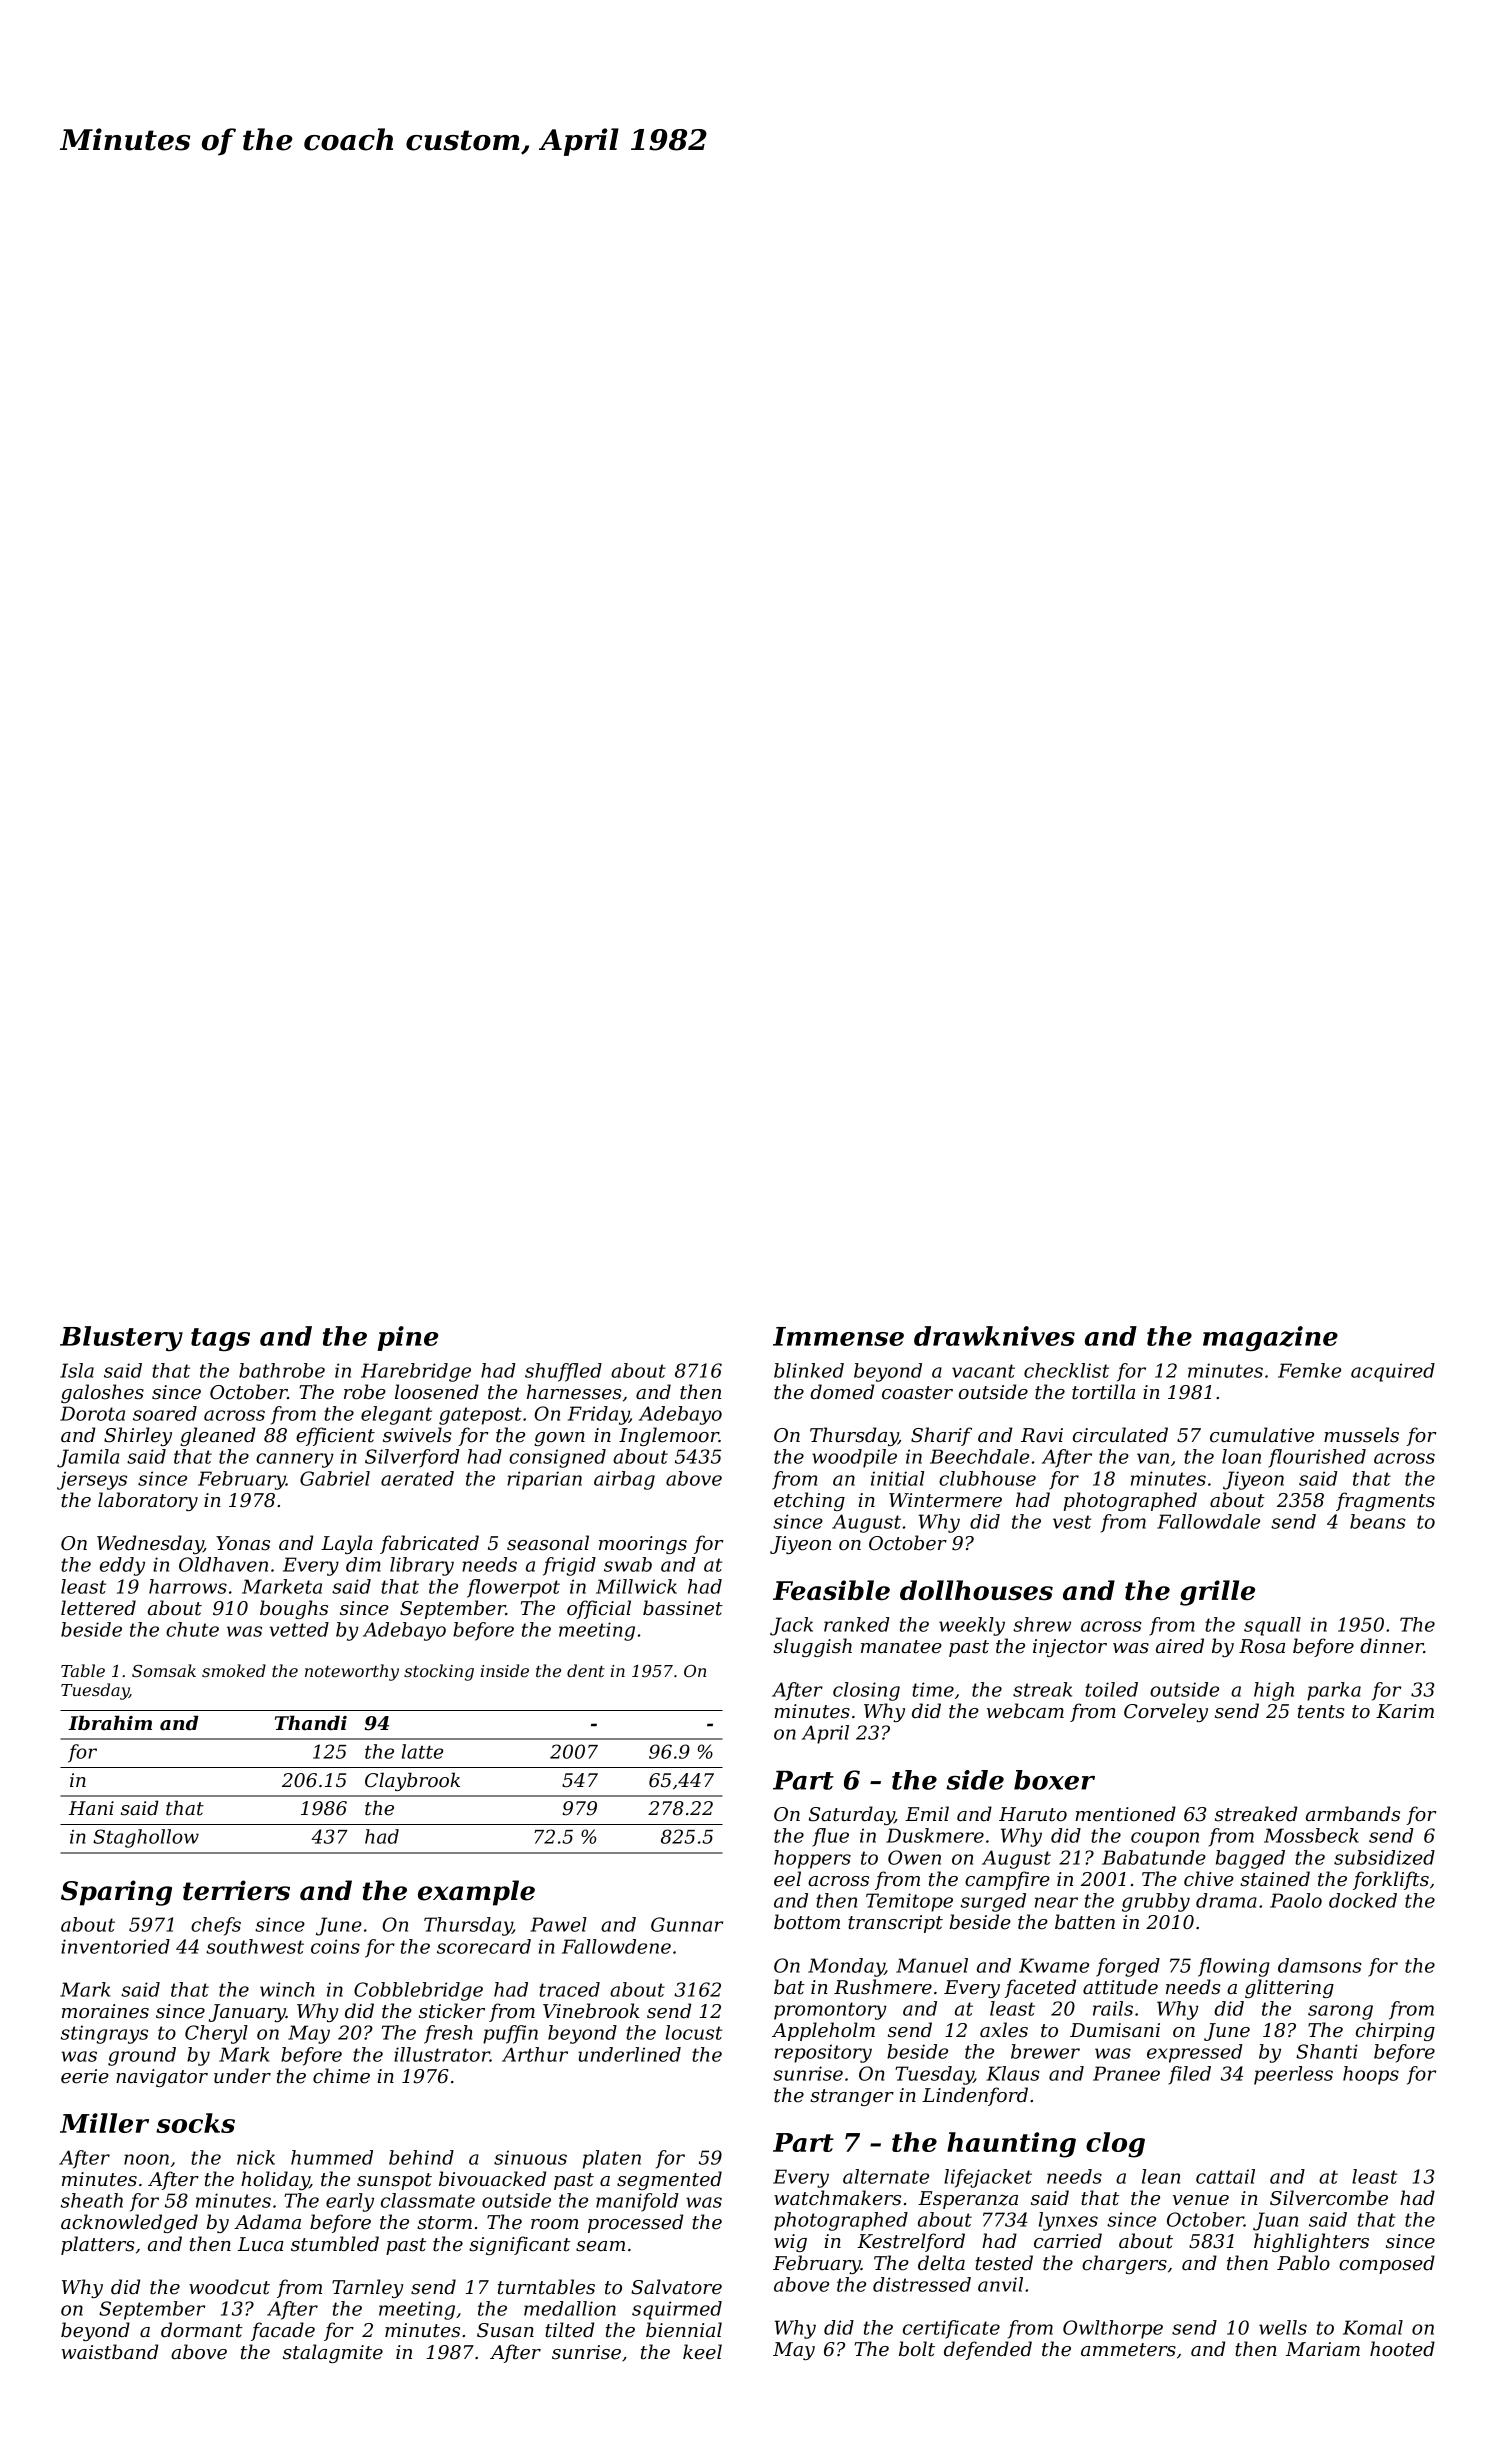 The width and height of the image is (1496, 2464). I want to click on acquired, so click(1393, 1372).
